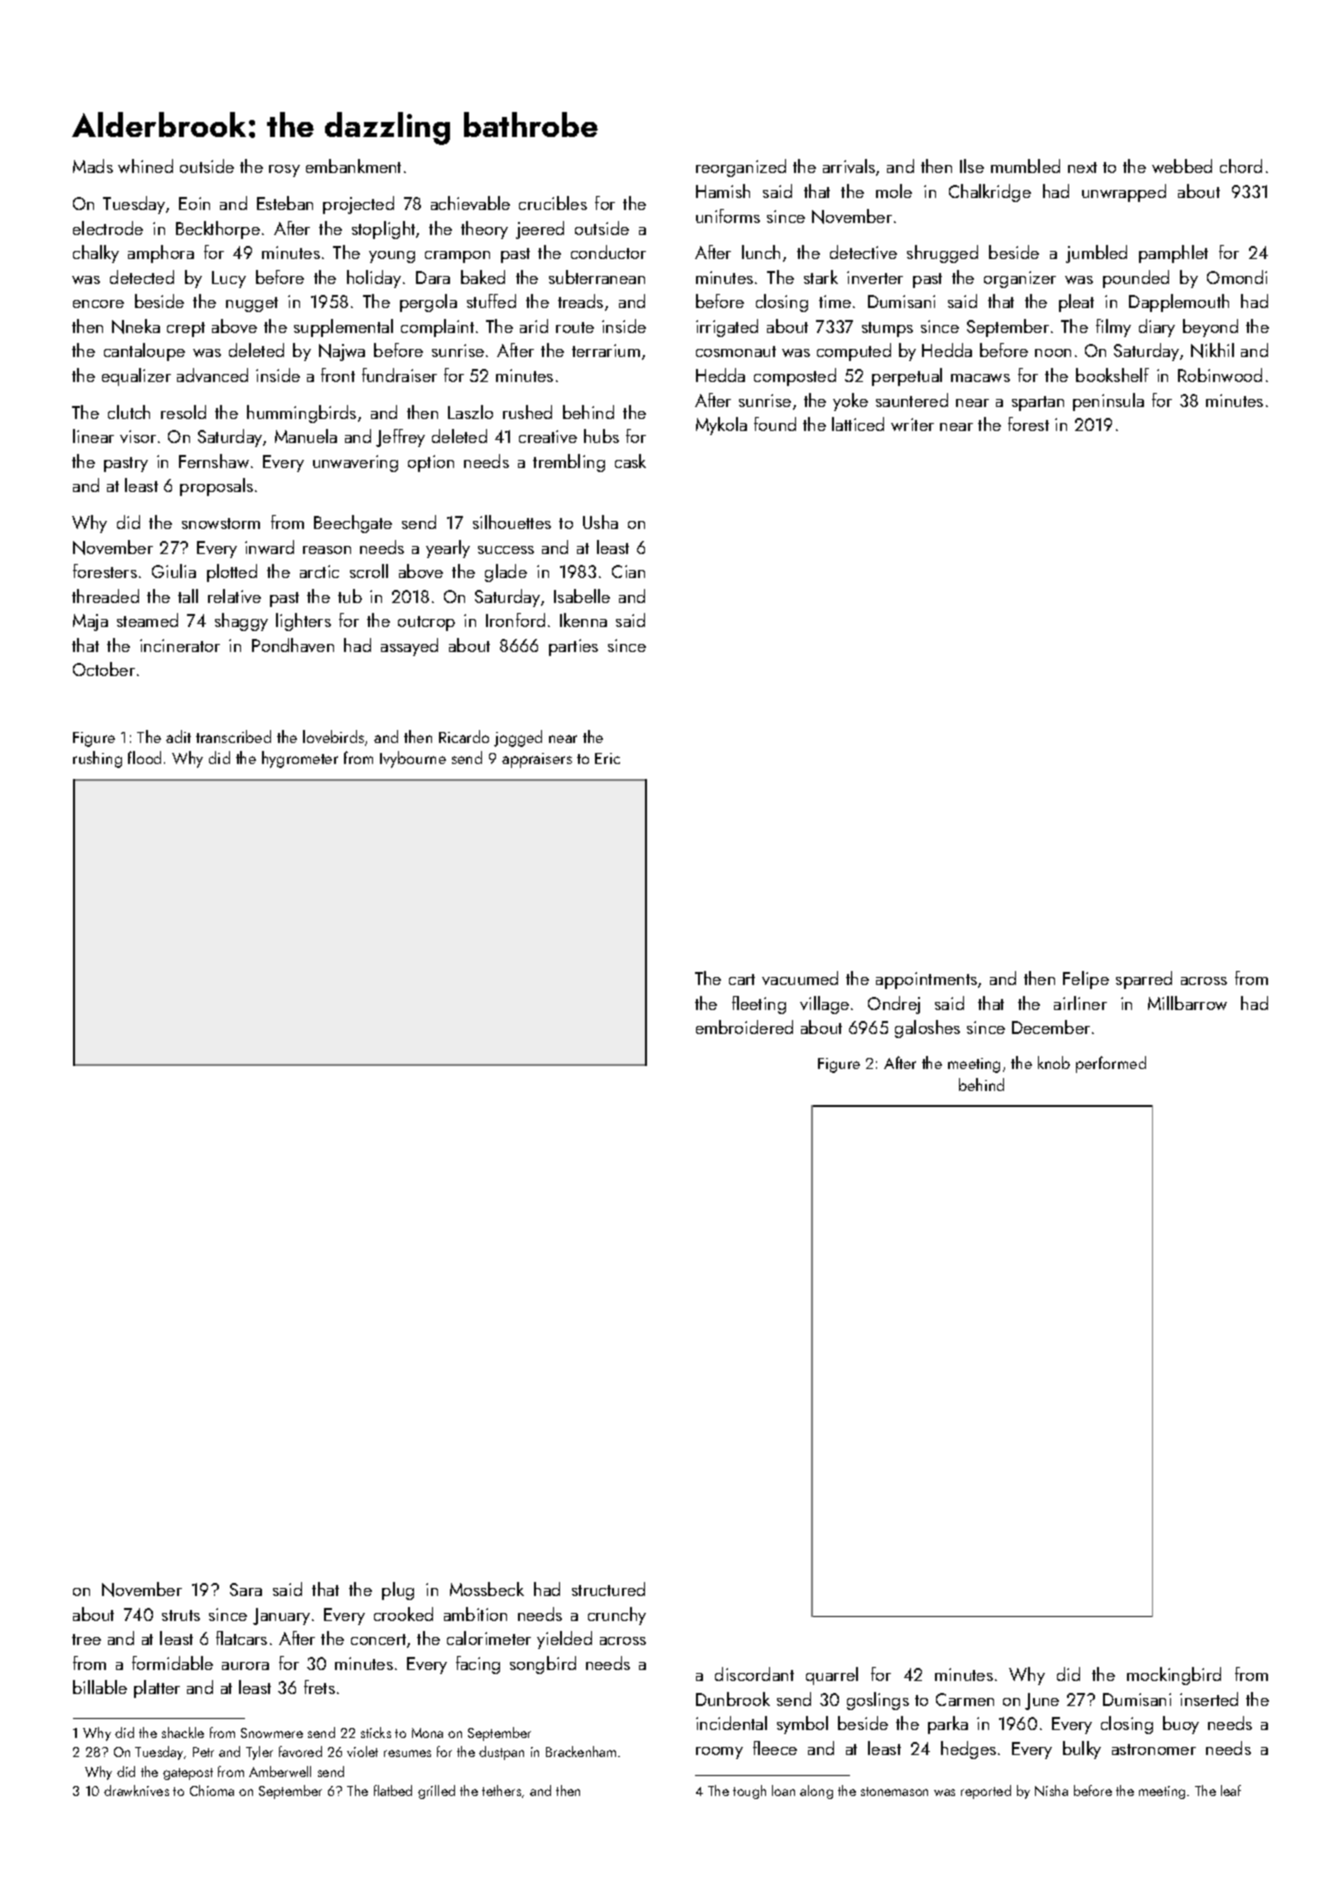 This image has height=1898, width=1342. Describe the element at coordinates (1082, 1750) in the image. I see `bulky` at that location.
